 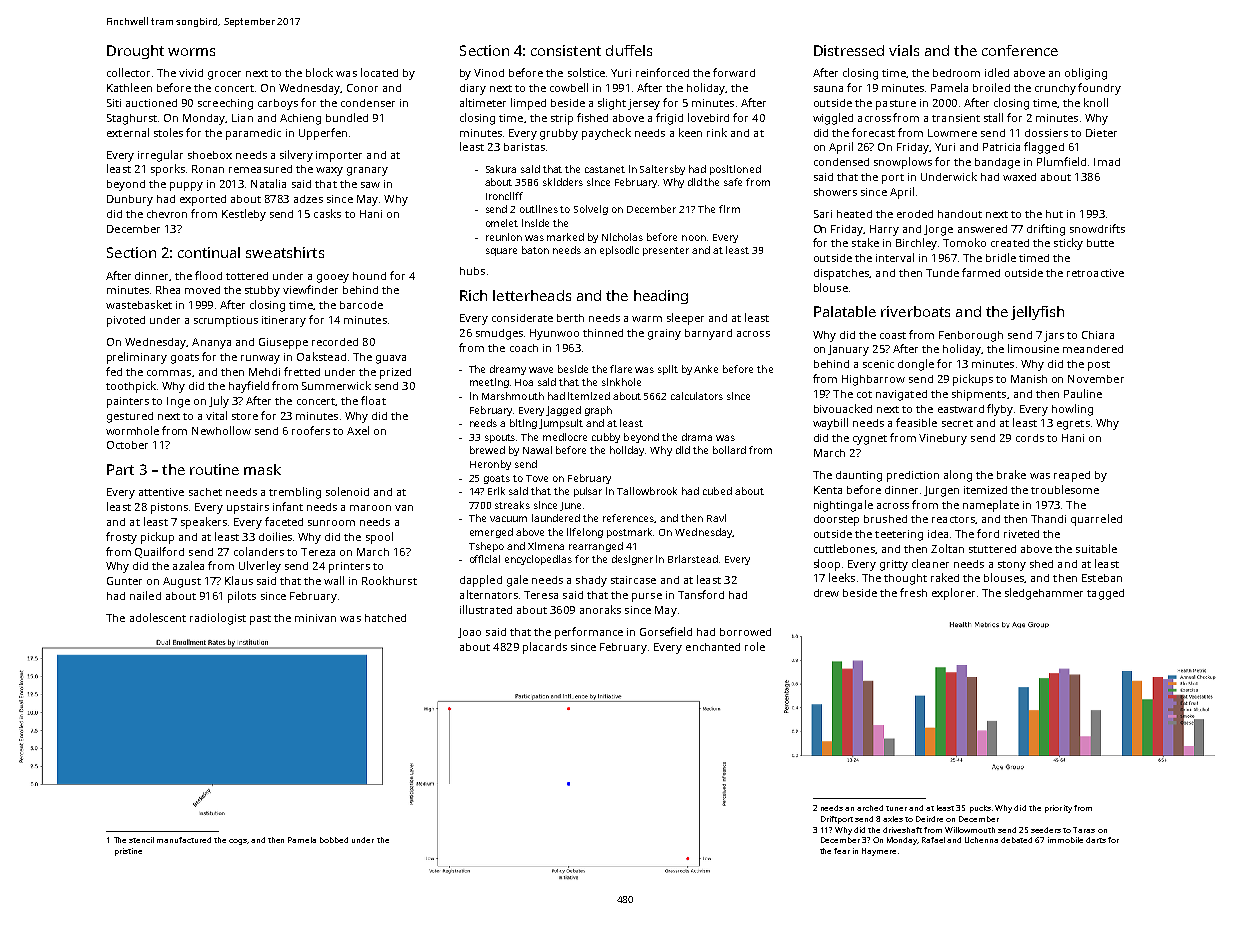 What do you see at coordinates (629, 50) in the screenshot?
I see `duffels` at bounding box center [629, 50].
